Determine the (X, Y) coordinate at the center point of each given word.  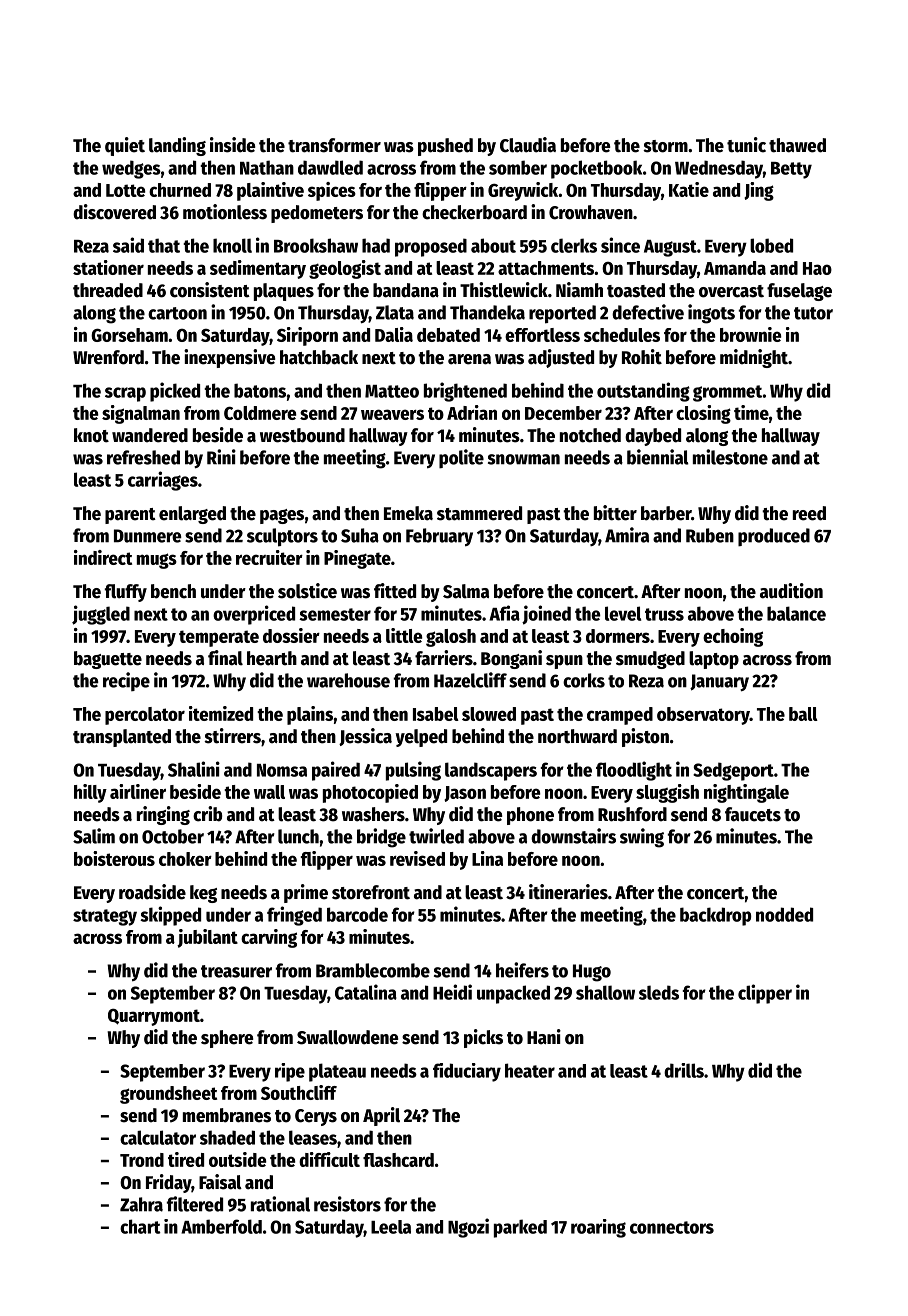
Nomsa (282, 770)
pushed (445, 147)
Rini (221, 457)
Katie (689, 189)
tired (186, 1159)
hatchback (319, 357)
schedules (622, 335)
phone (530, 816)
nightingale (746, 793)
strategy (105, 917)
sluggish (667, 793)
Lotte (125, 190)
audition (791, 591)
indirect (103, 557)
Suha (360, 535)
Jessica (365, 737)
